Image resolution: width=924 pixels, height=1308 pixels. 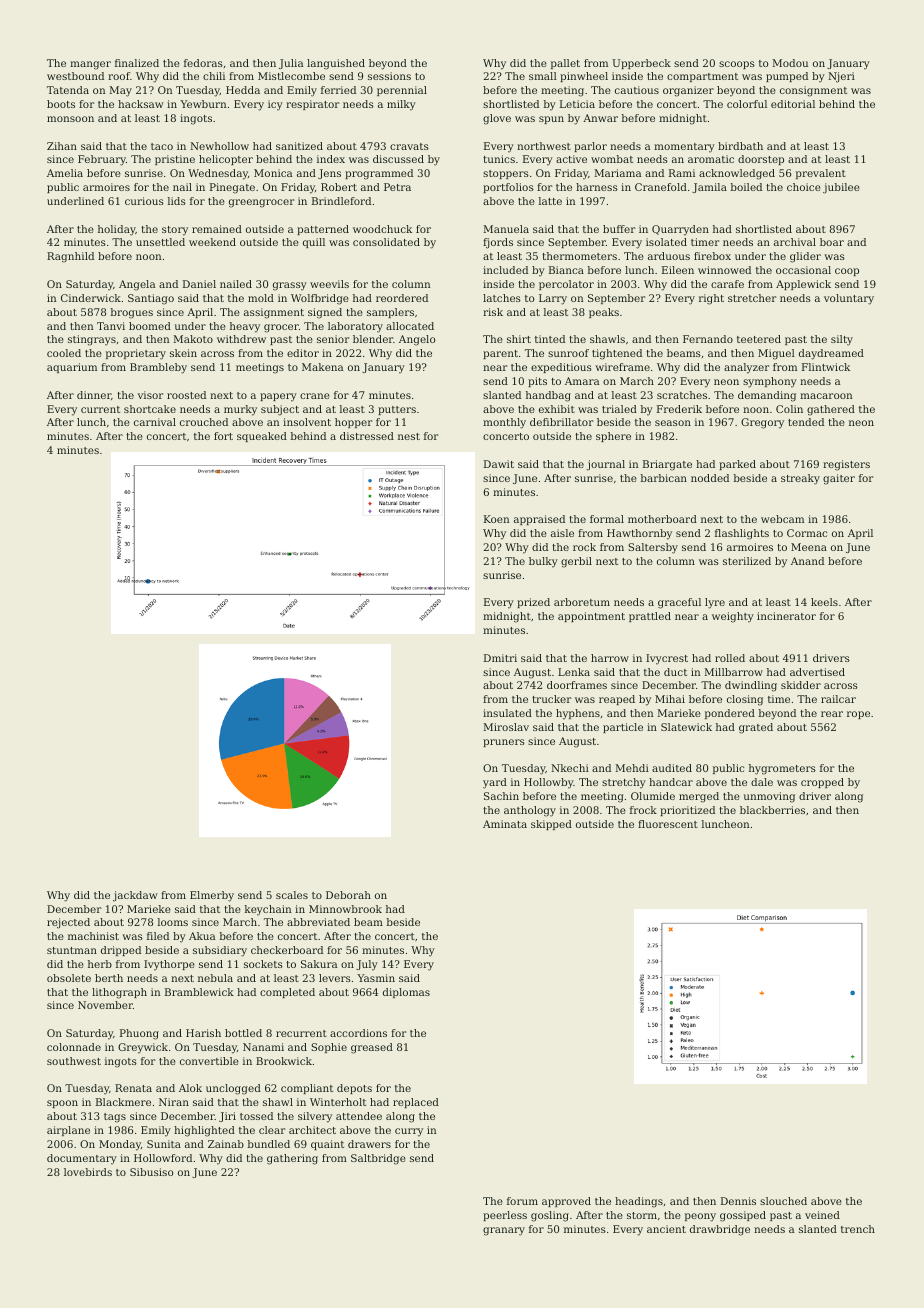 I want to click on diplomas, so click(x=406, y=993).
